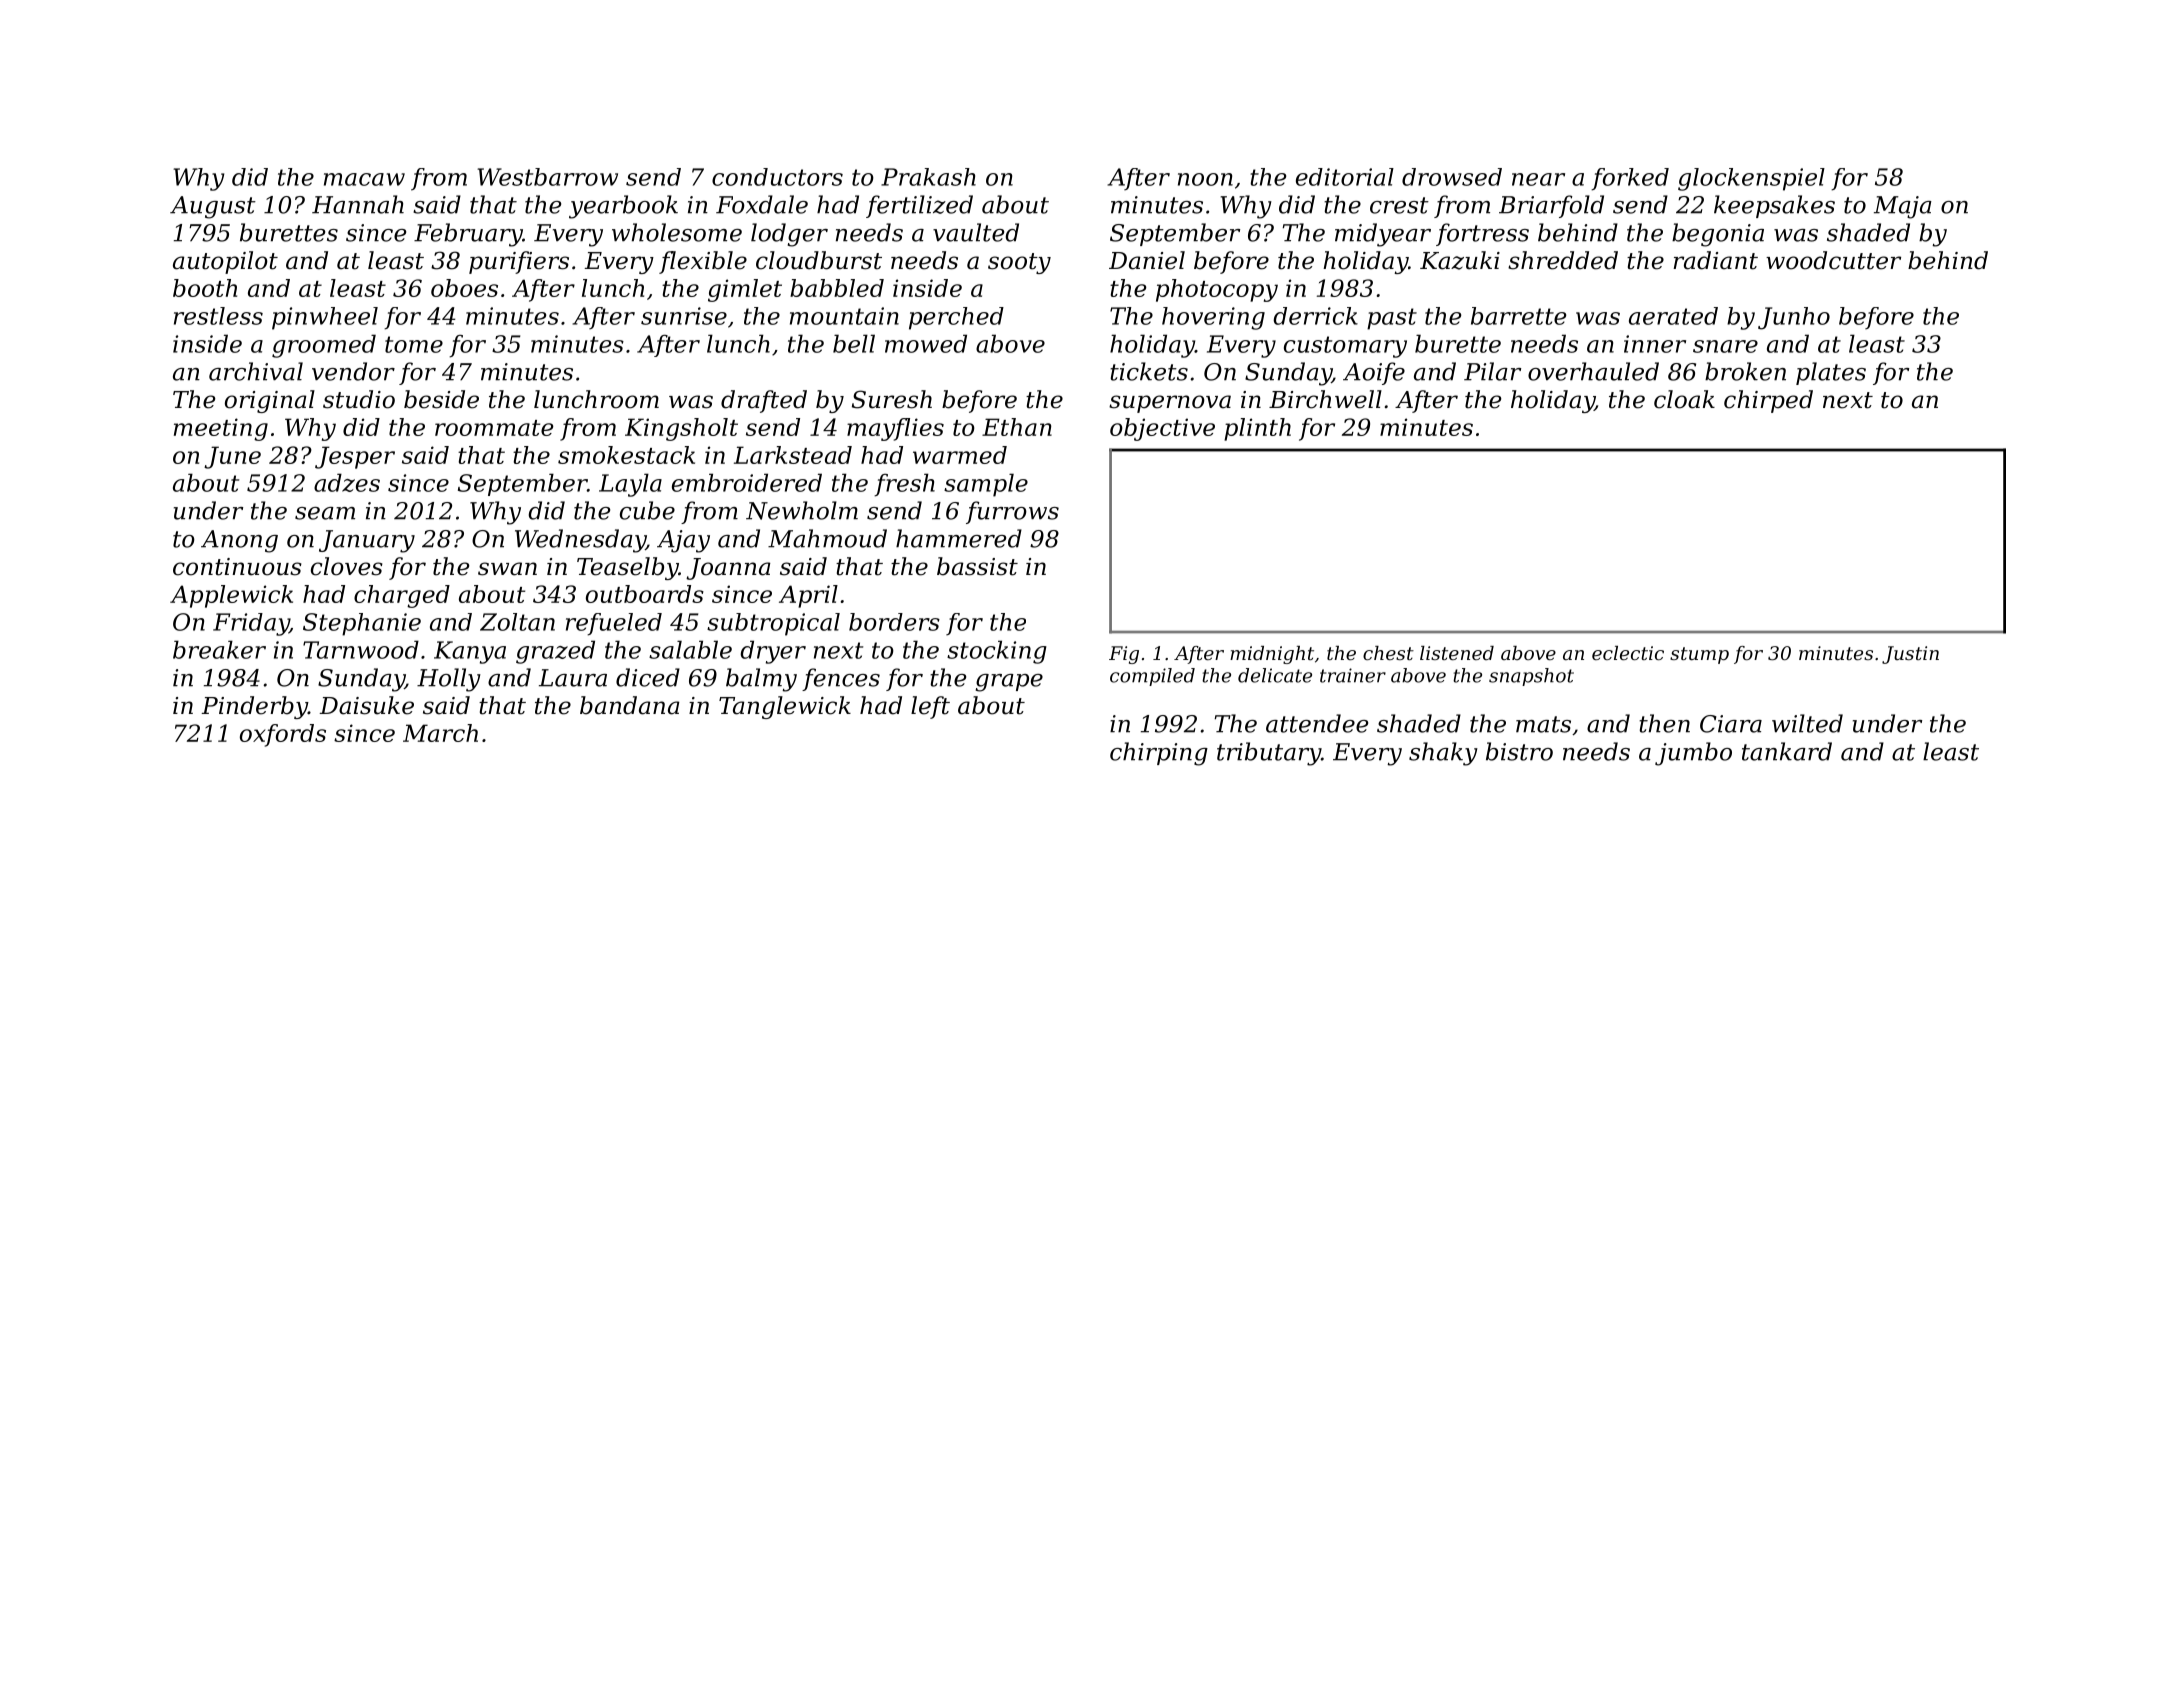  What do you see at coordinates (1325, 399) in the screenshot?
I see `Birchwell` at bounding box center [1325, 399].
